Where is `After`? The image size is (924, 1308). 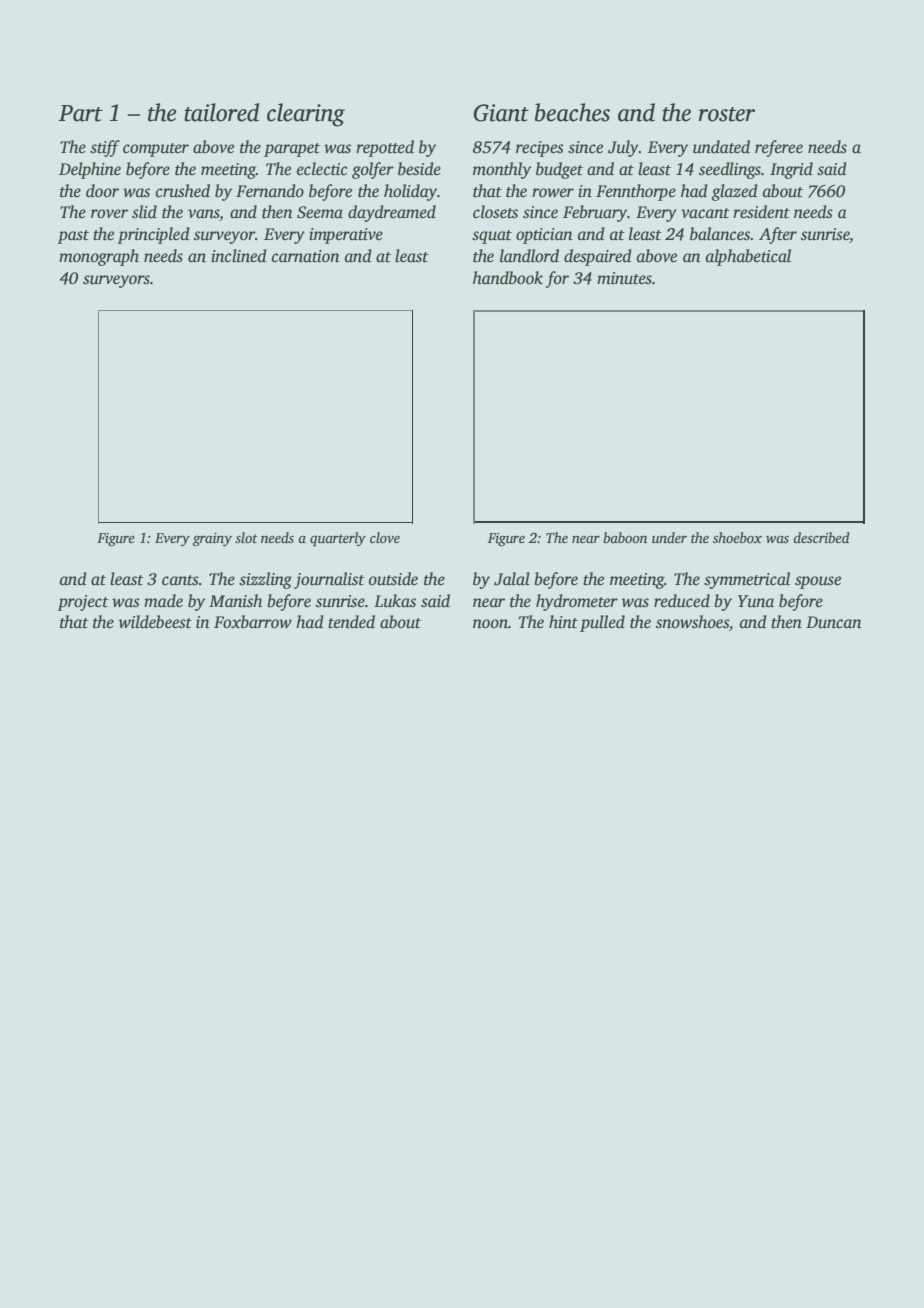 After is located at coordinates (778, 235).
